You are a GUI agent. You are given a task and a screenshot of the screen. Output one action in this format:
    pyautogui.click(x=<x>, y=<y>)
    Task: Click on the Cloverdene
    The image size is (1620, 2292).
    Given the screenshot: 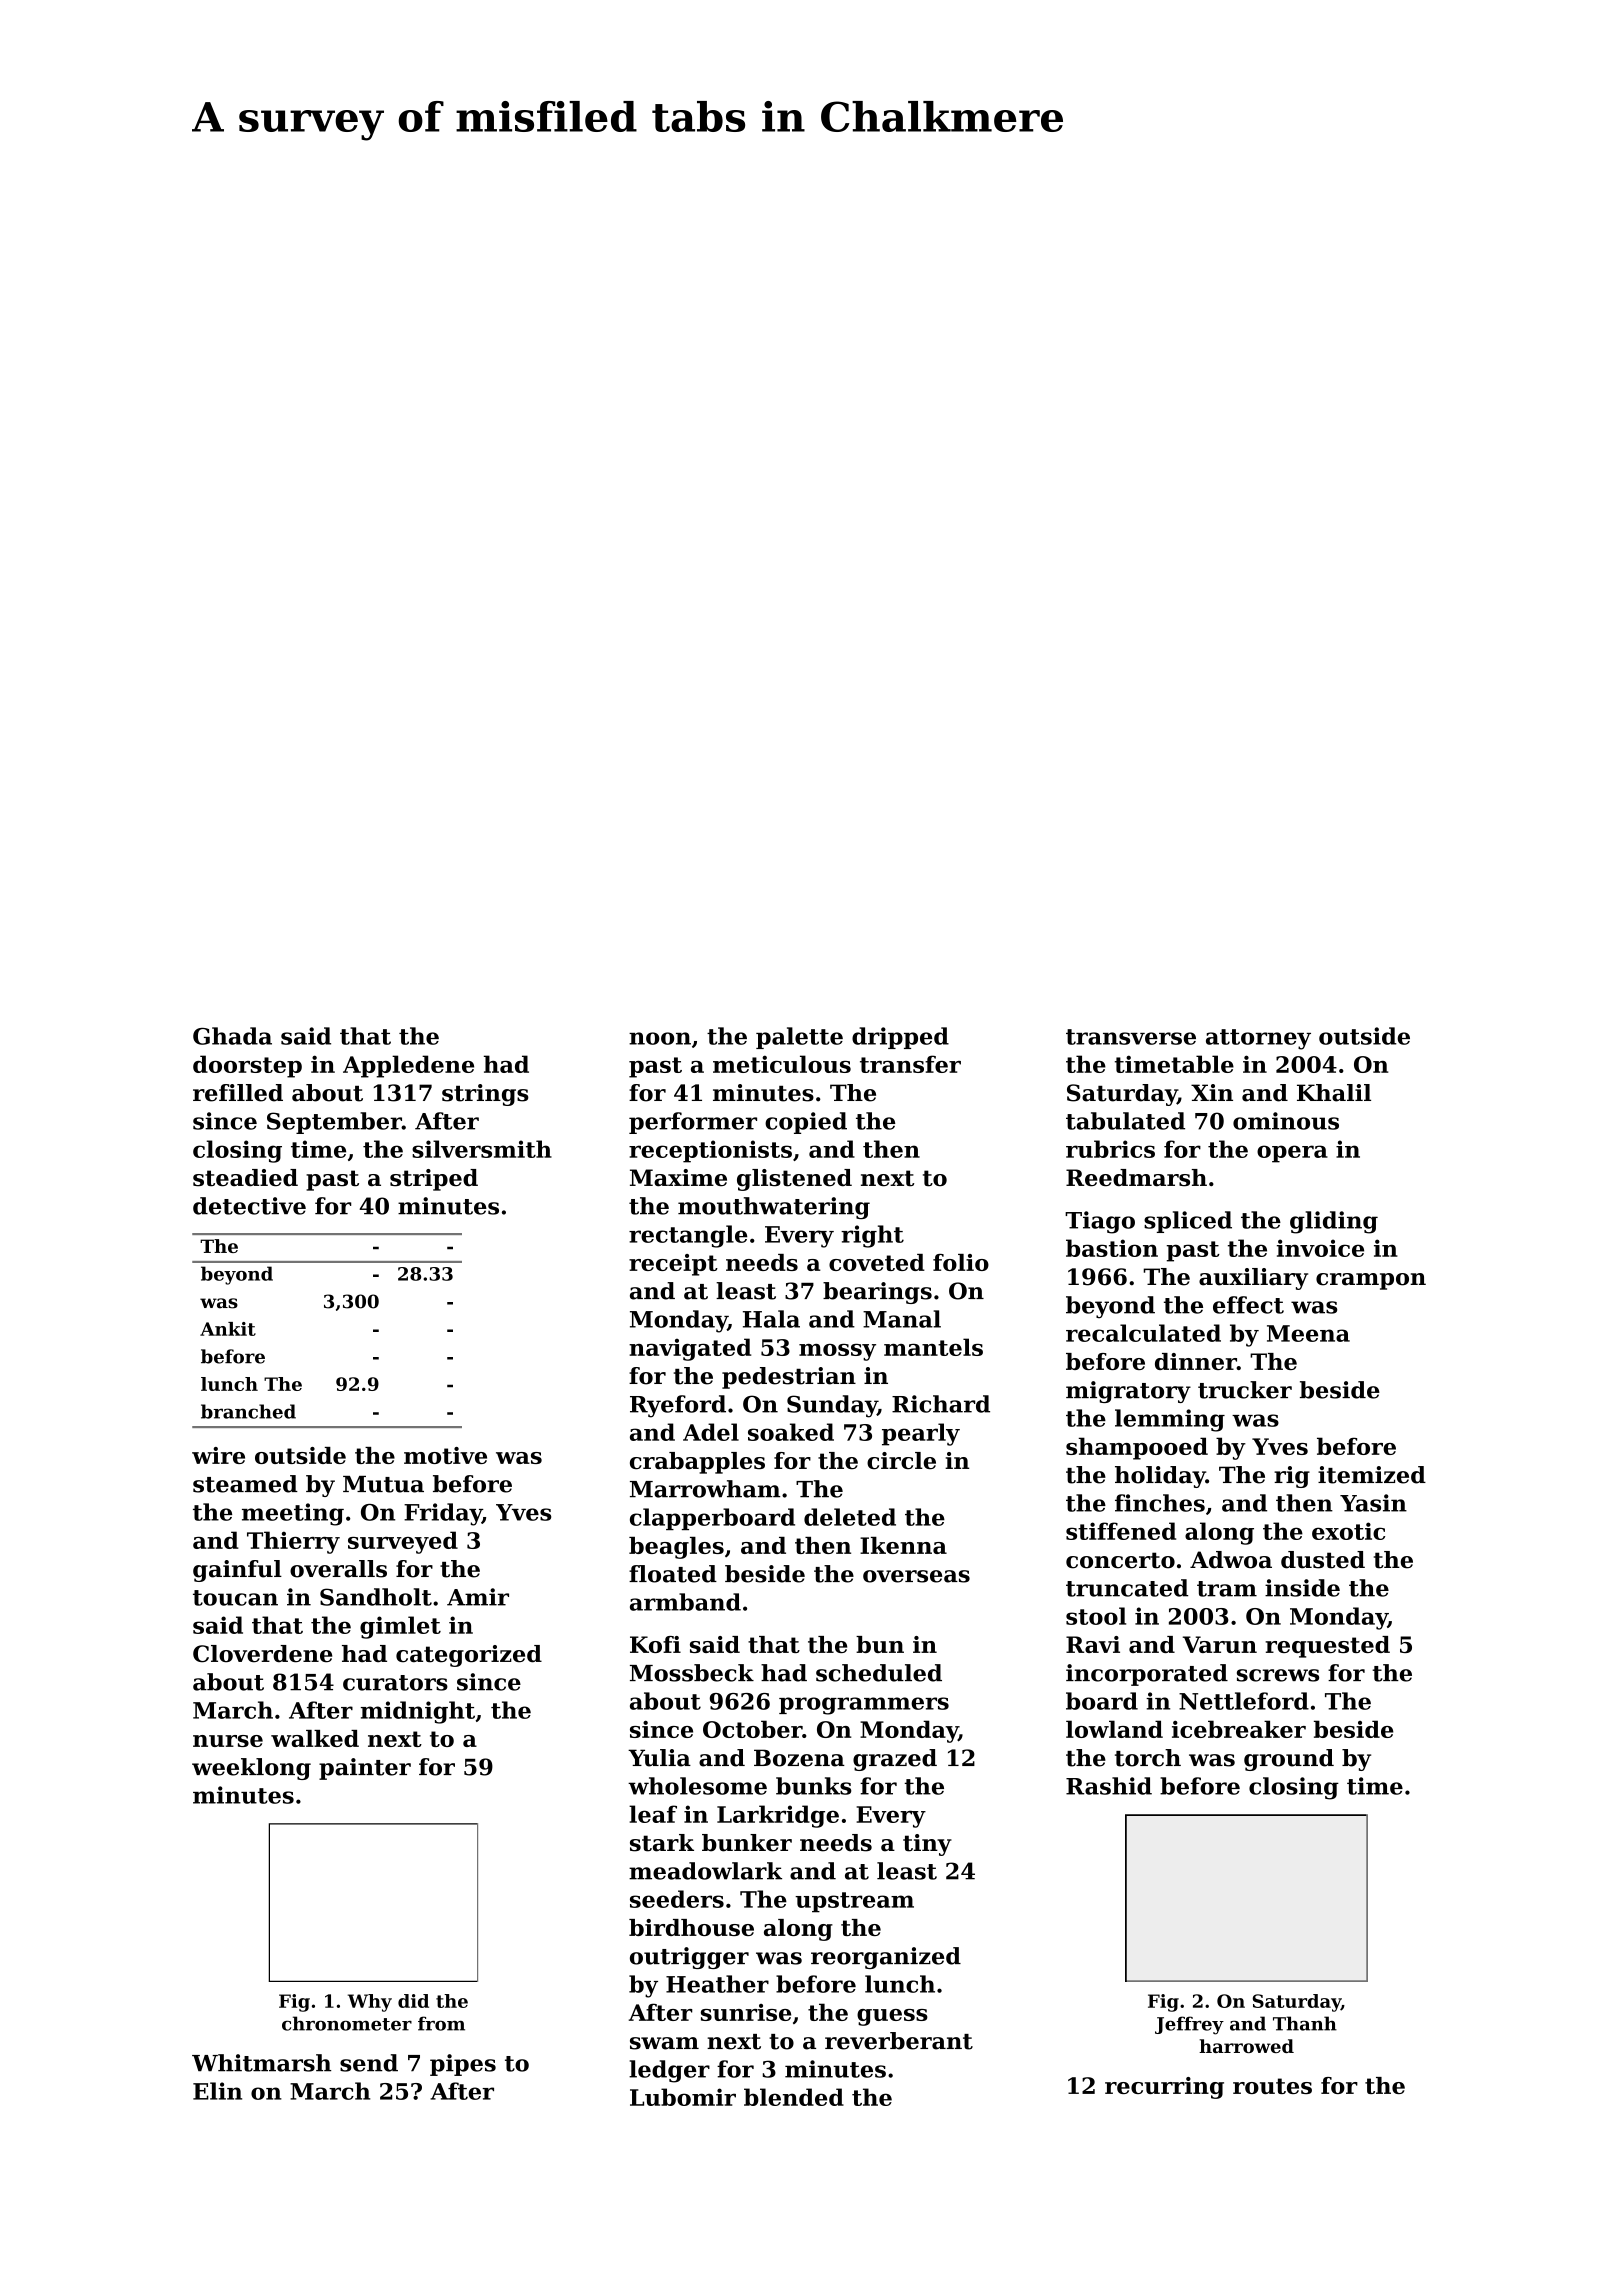 What is the action you would take?
    pyautogui.click(x=262, y=1654)
